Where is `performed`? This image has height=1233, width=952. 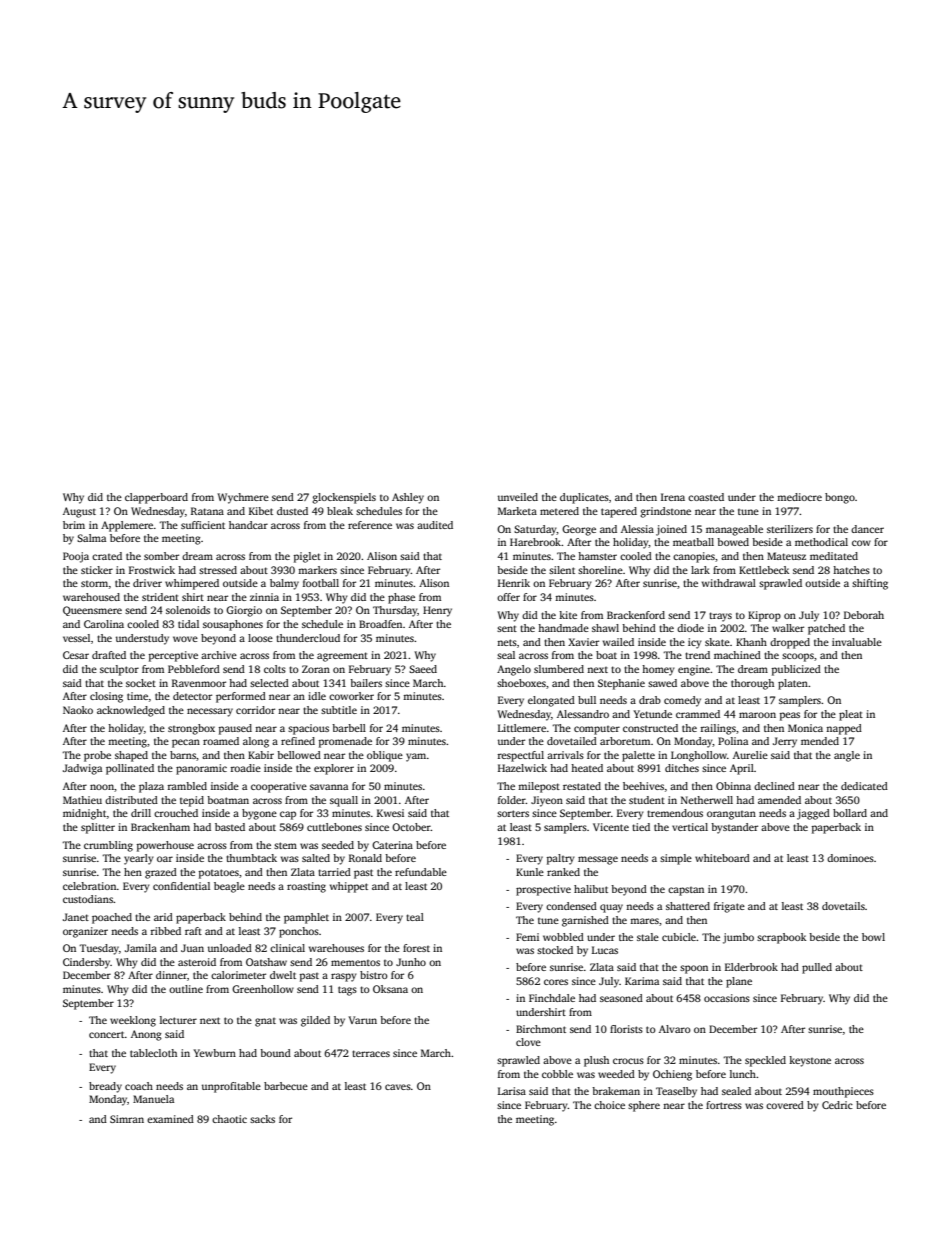 performed is located at coordinates (241, 697).
